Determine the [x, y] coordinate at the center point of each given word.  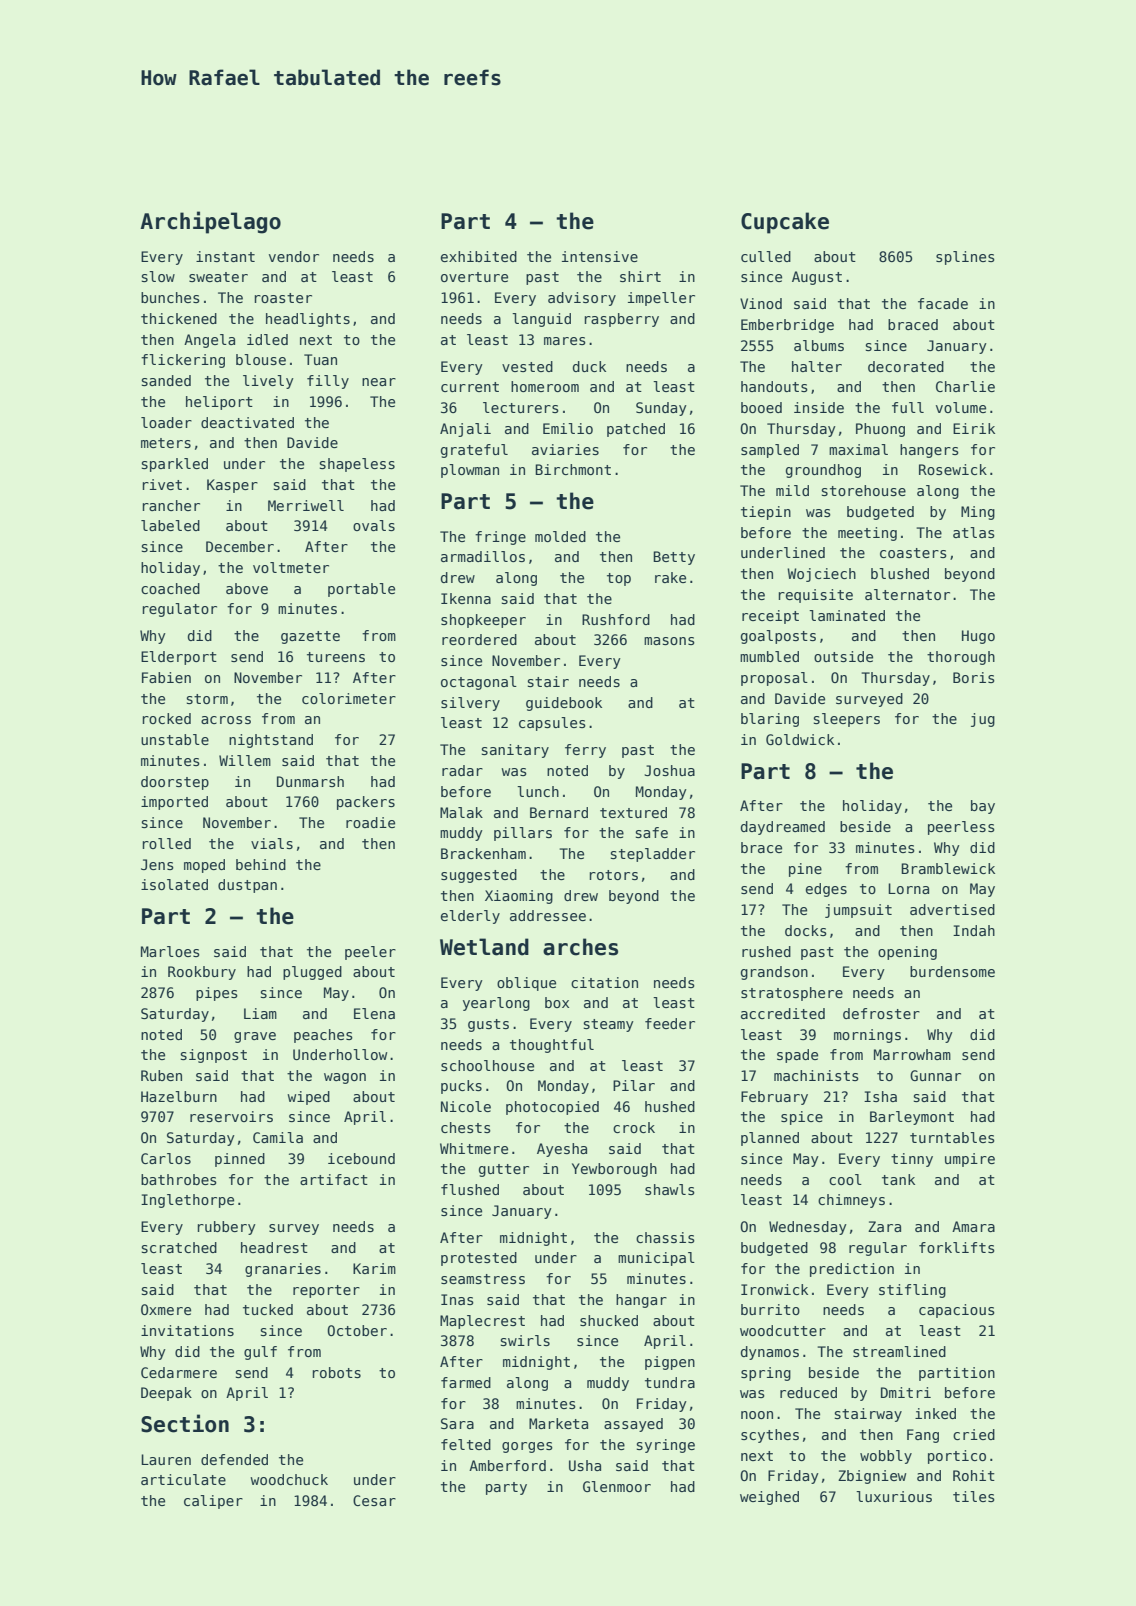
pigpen [670, 1363]
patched [636, 430]
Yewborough [614, 1170]
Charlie [965, 386]
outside [843, 656]
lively [268, 382]
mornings [867, 1036]
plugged [312, 973]
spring [766, 1374]
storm [207, 699]
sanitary [515, 751]
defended [234, 1459]
